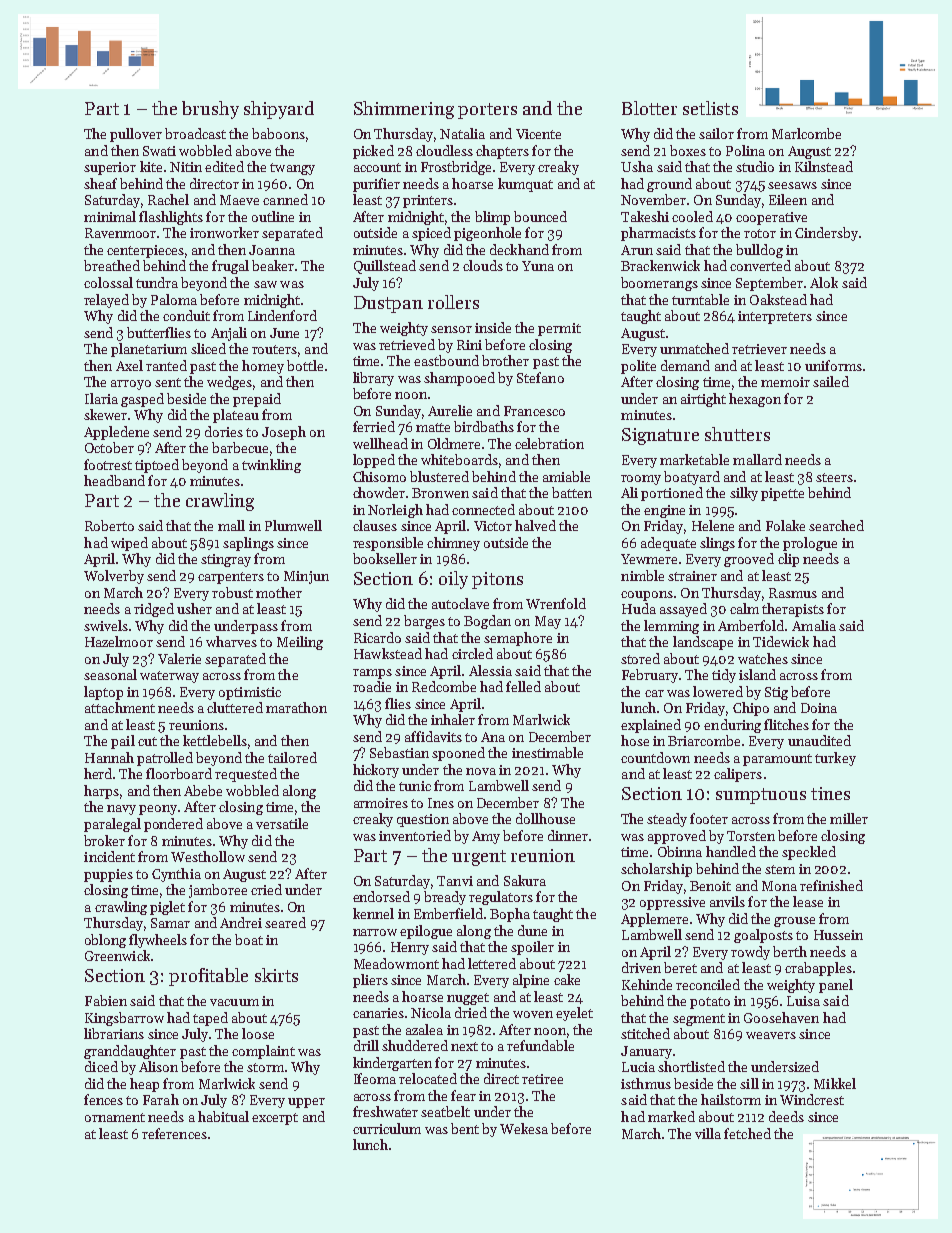  What do you see at coordinates (710, 108) in the document?
I see `setlists` at bounding box center [710, 108].
